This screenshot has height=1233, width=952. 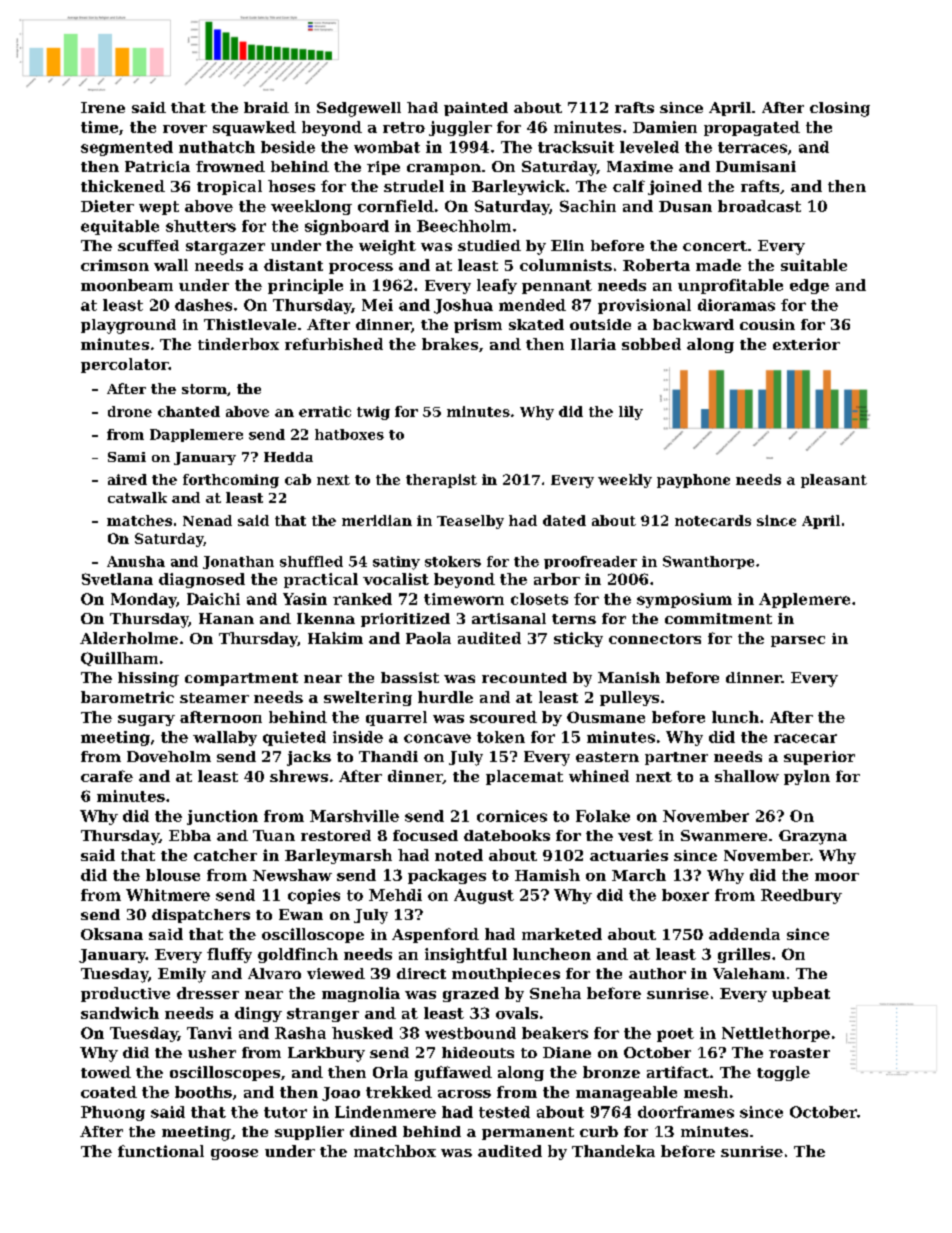 What do you see at coordinates (161, 1151) in the screenshot?
I see `functional` at bounding box center [161, 1151].
